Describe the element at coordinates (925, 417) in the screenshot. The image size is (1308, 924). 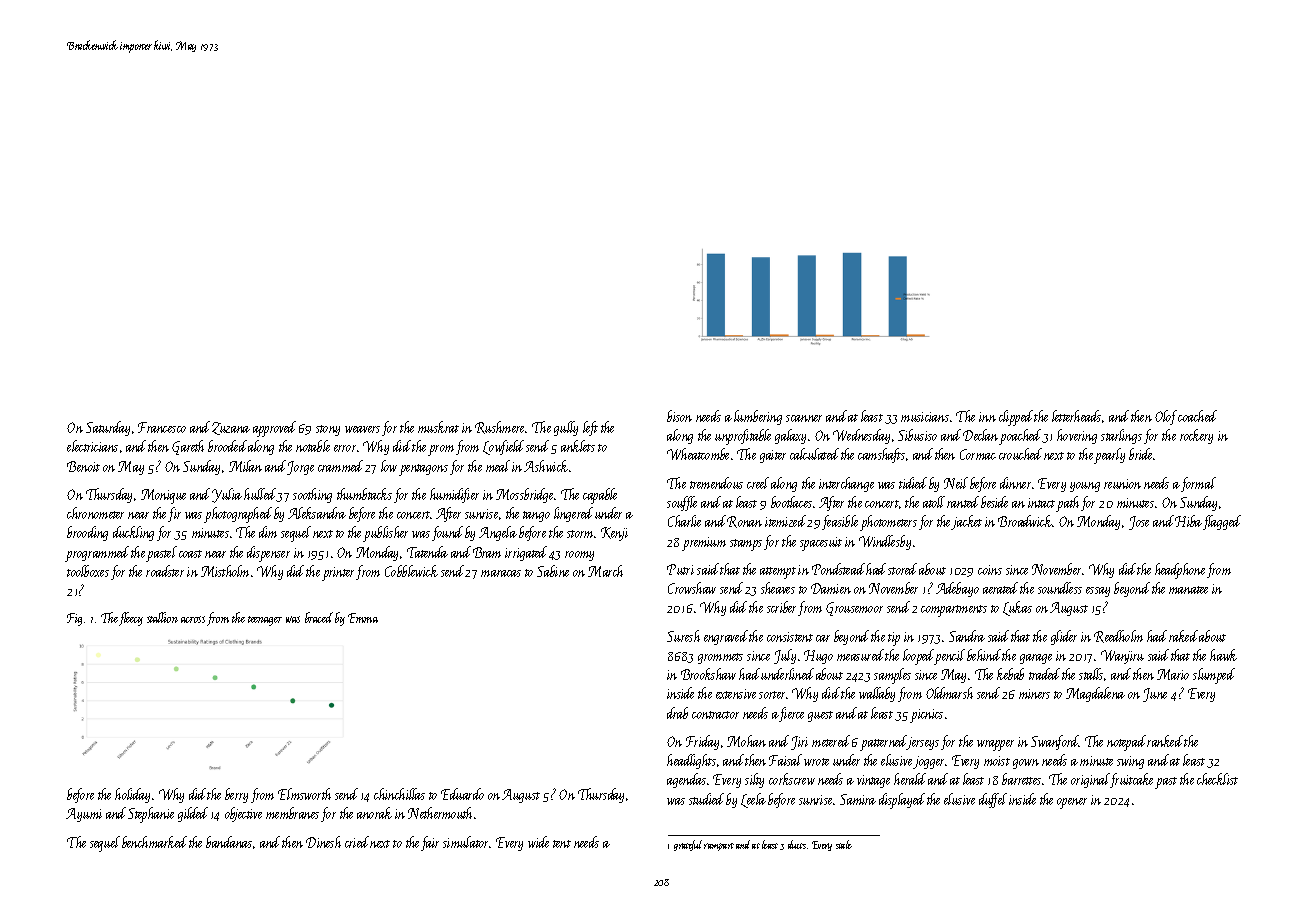
I see `musicians` at that location.
